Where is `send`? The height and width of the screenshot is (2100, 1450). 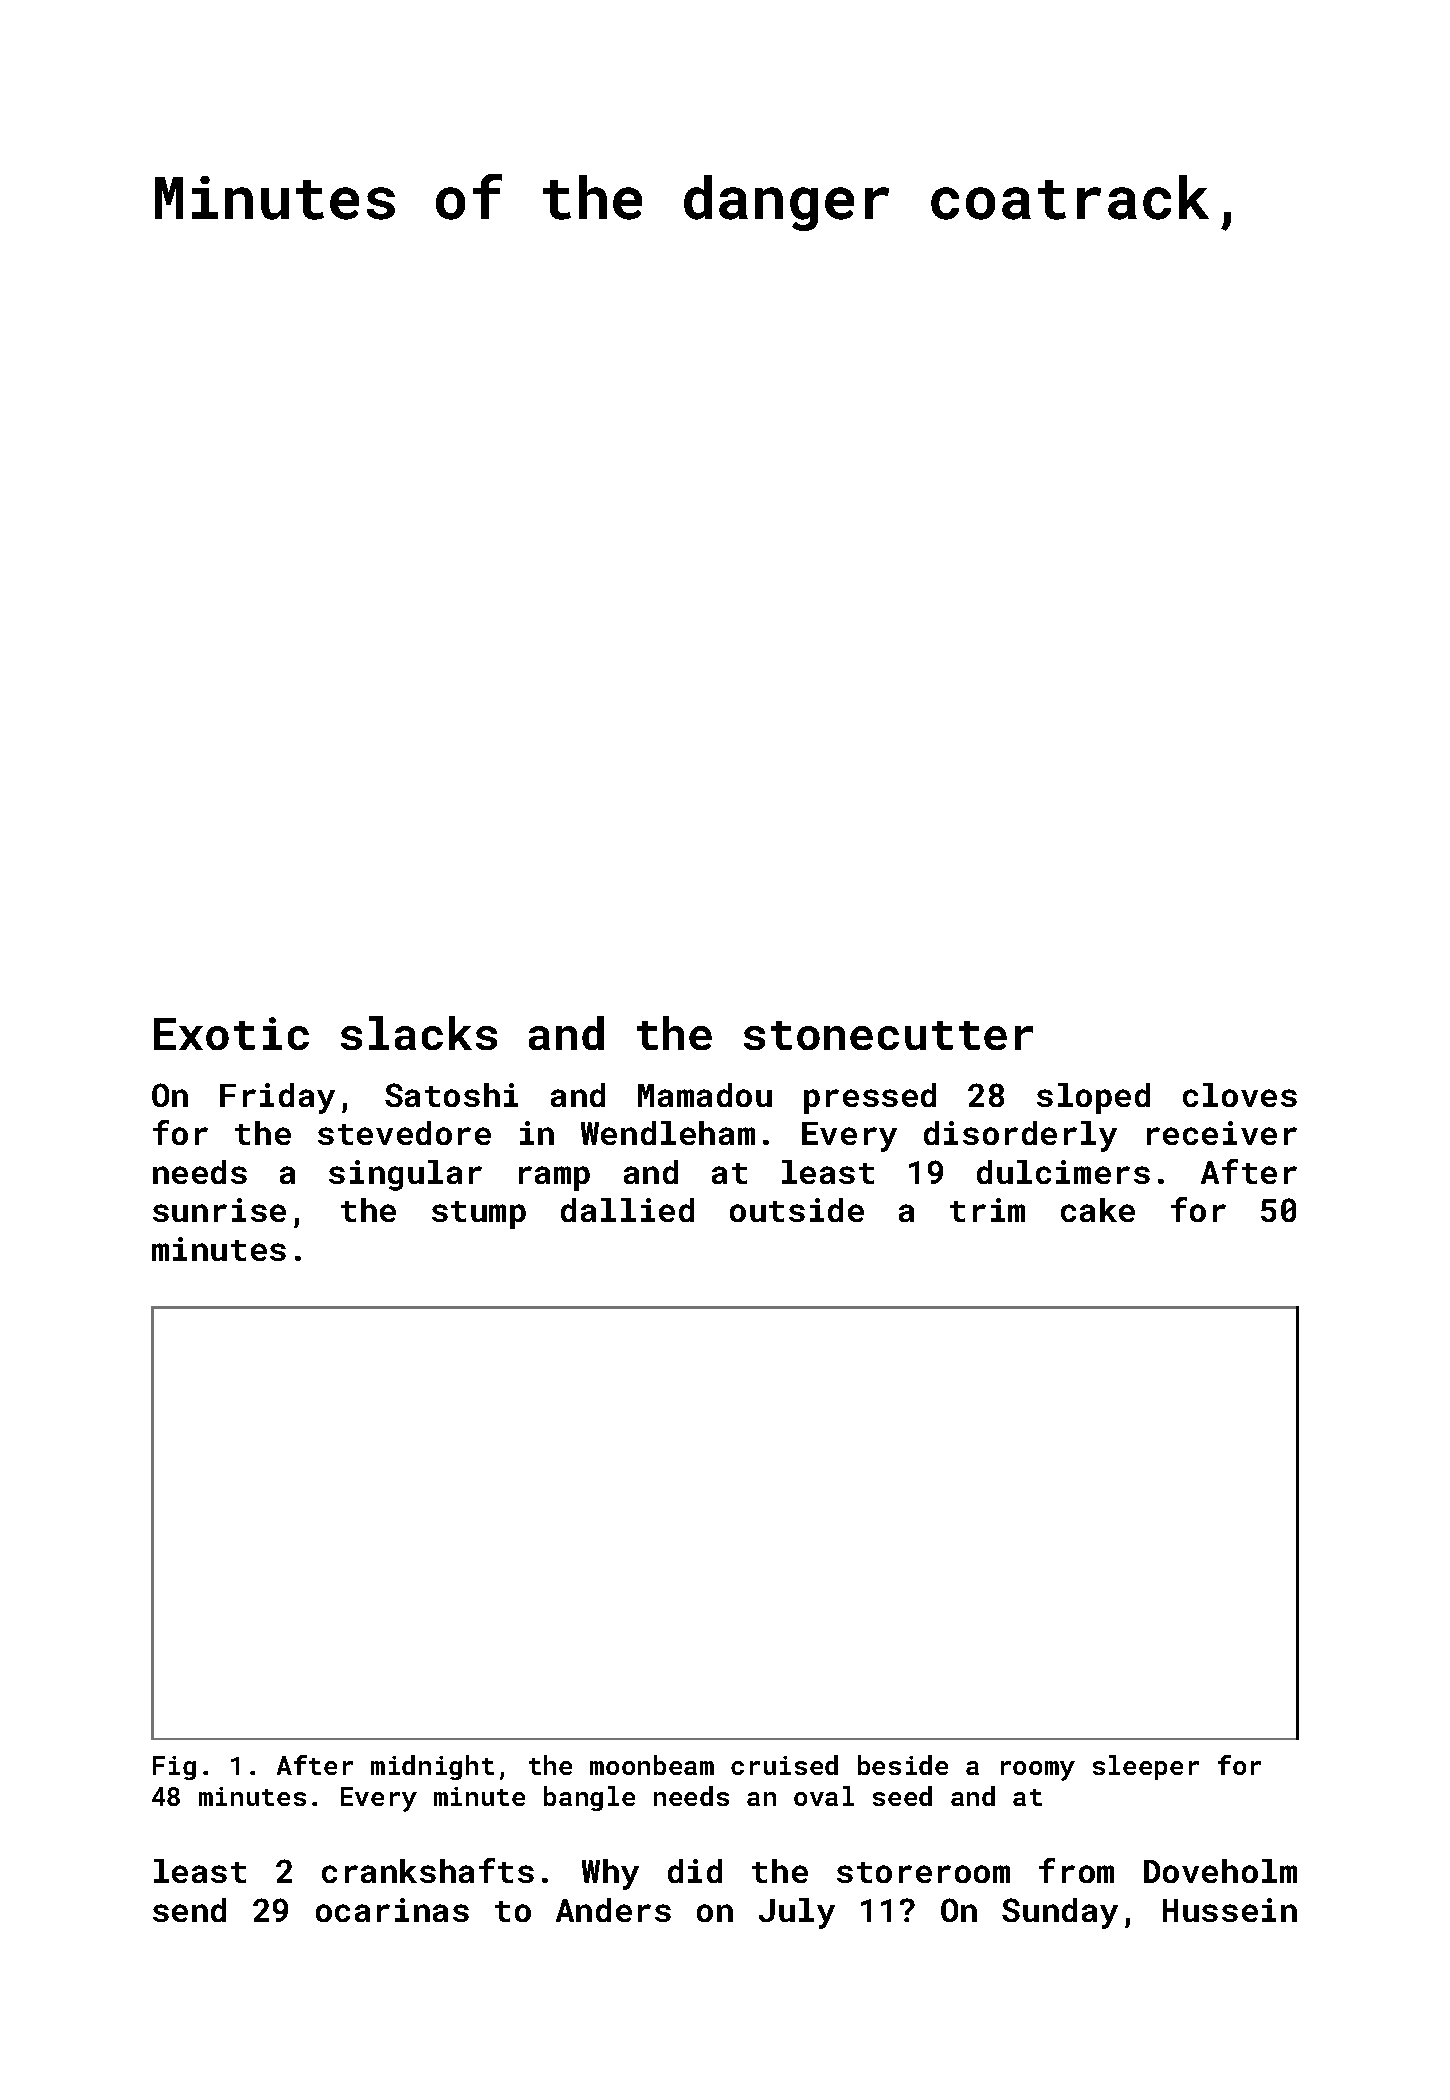 send is located at coordinates (189, 1910).
